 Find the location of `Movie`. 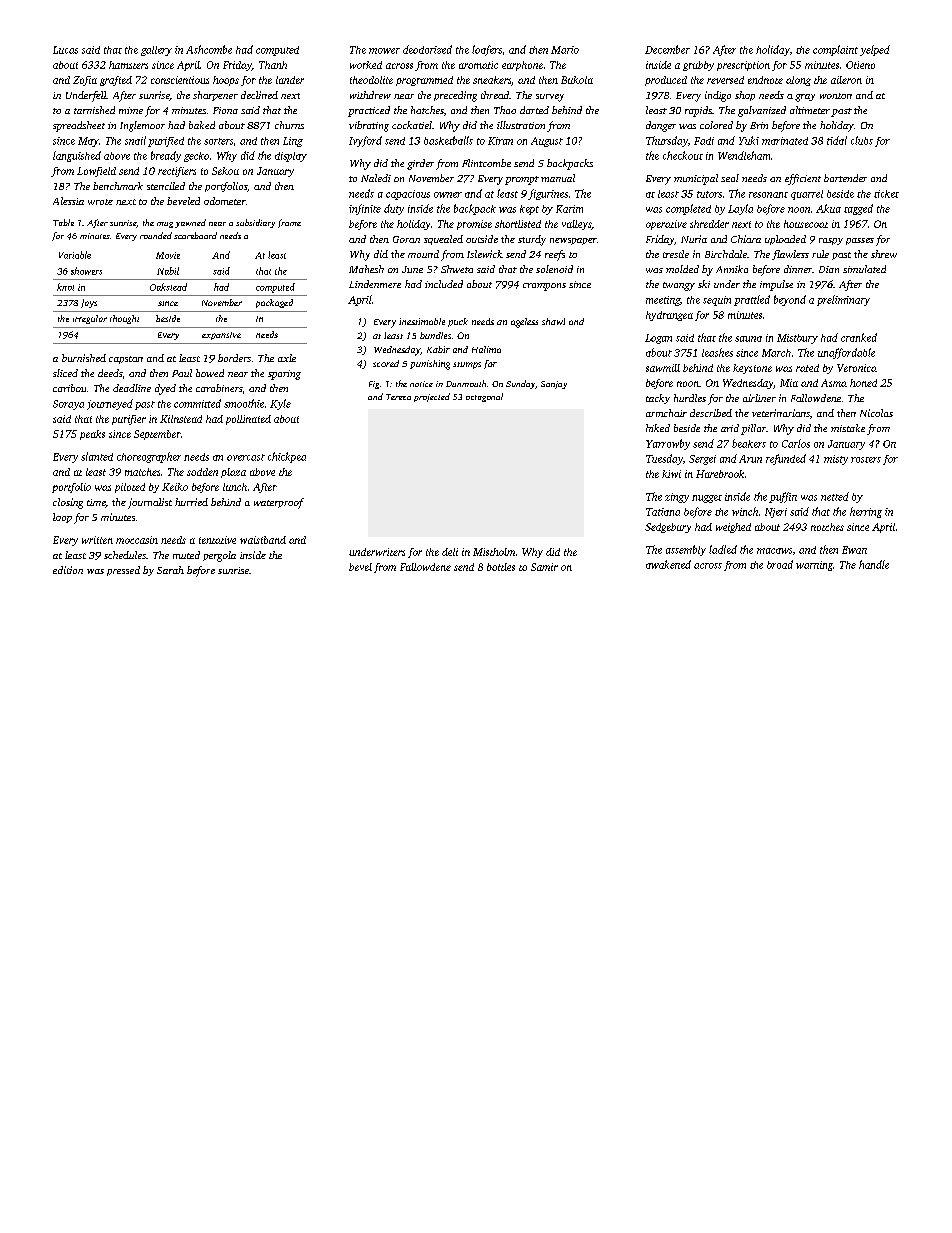

Movie is located at coordinates (168, 255).
